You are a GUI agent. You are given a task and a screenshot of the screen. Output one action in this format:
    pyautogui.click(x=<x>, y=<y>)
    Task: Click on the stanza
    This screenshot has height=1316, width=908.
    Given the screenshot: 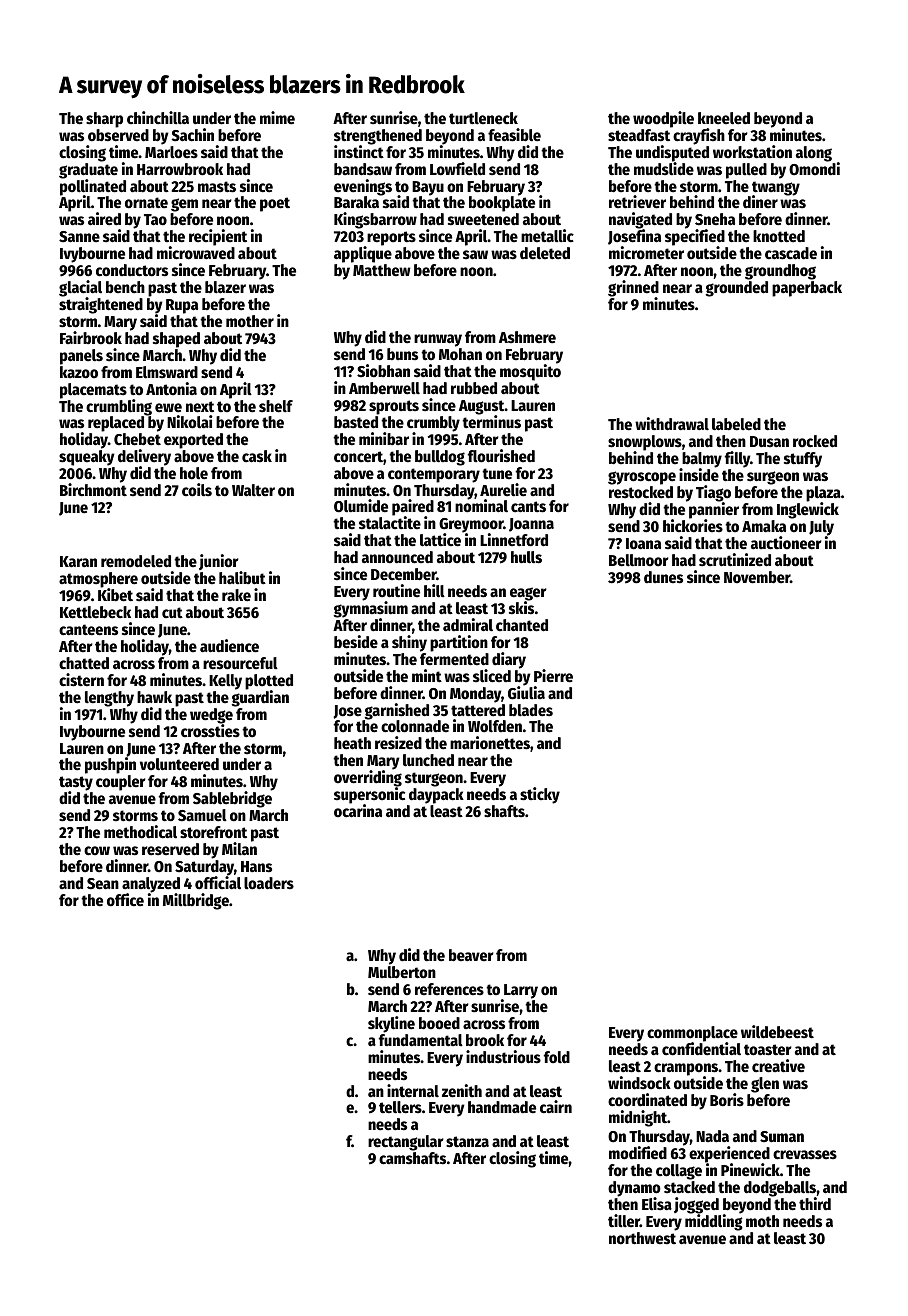 What is the action you would take?
    pyautogui.click(x=467, y=1142)
